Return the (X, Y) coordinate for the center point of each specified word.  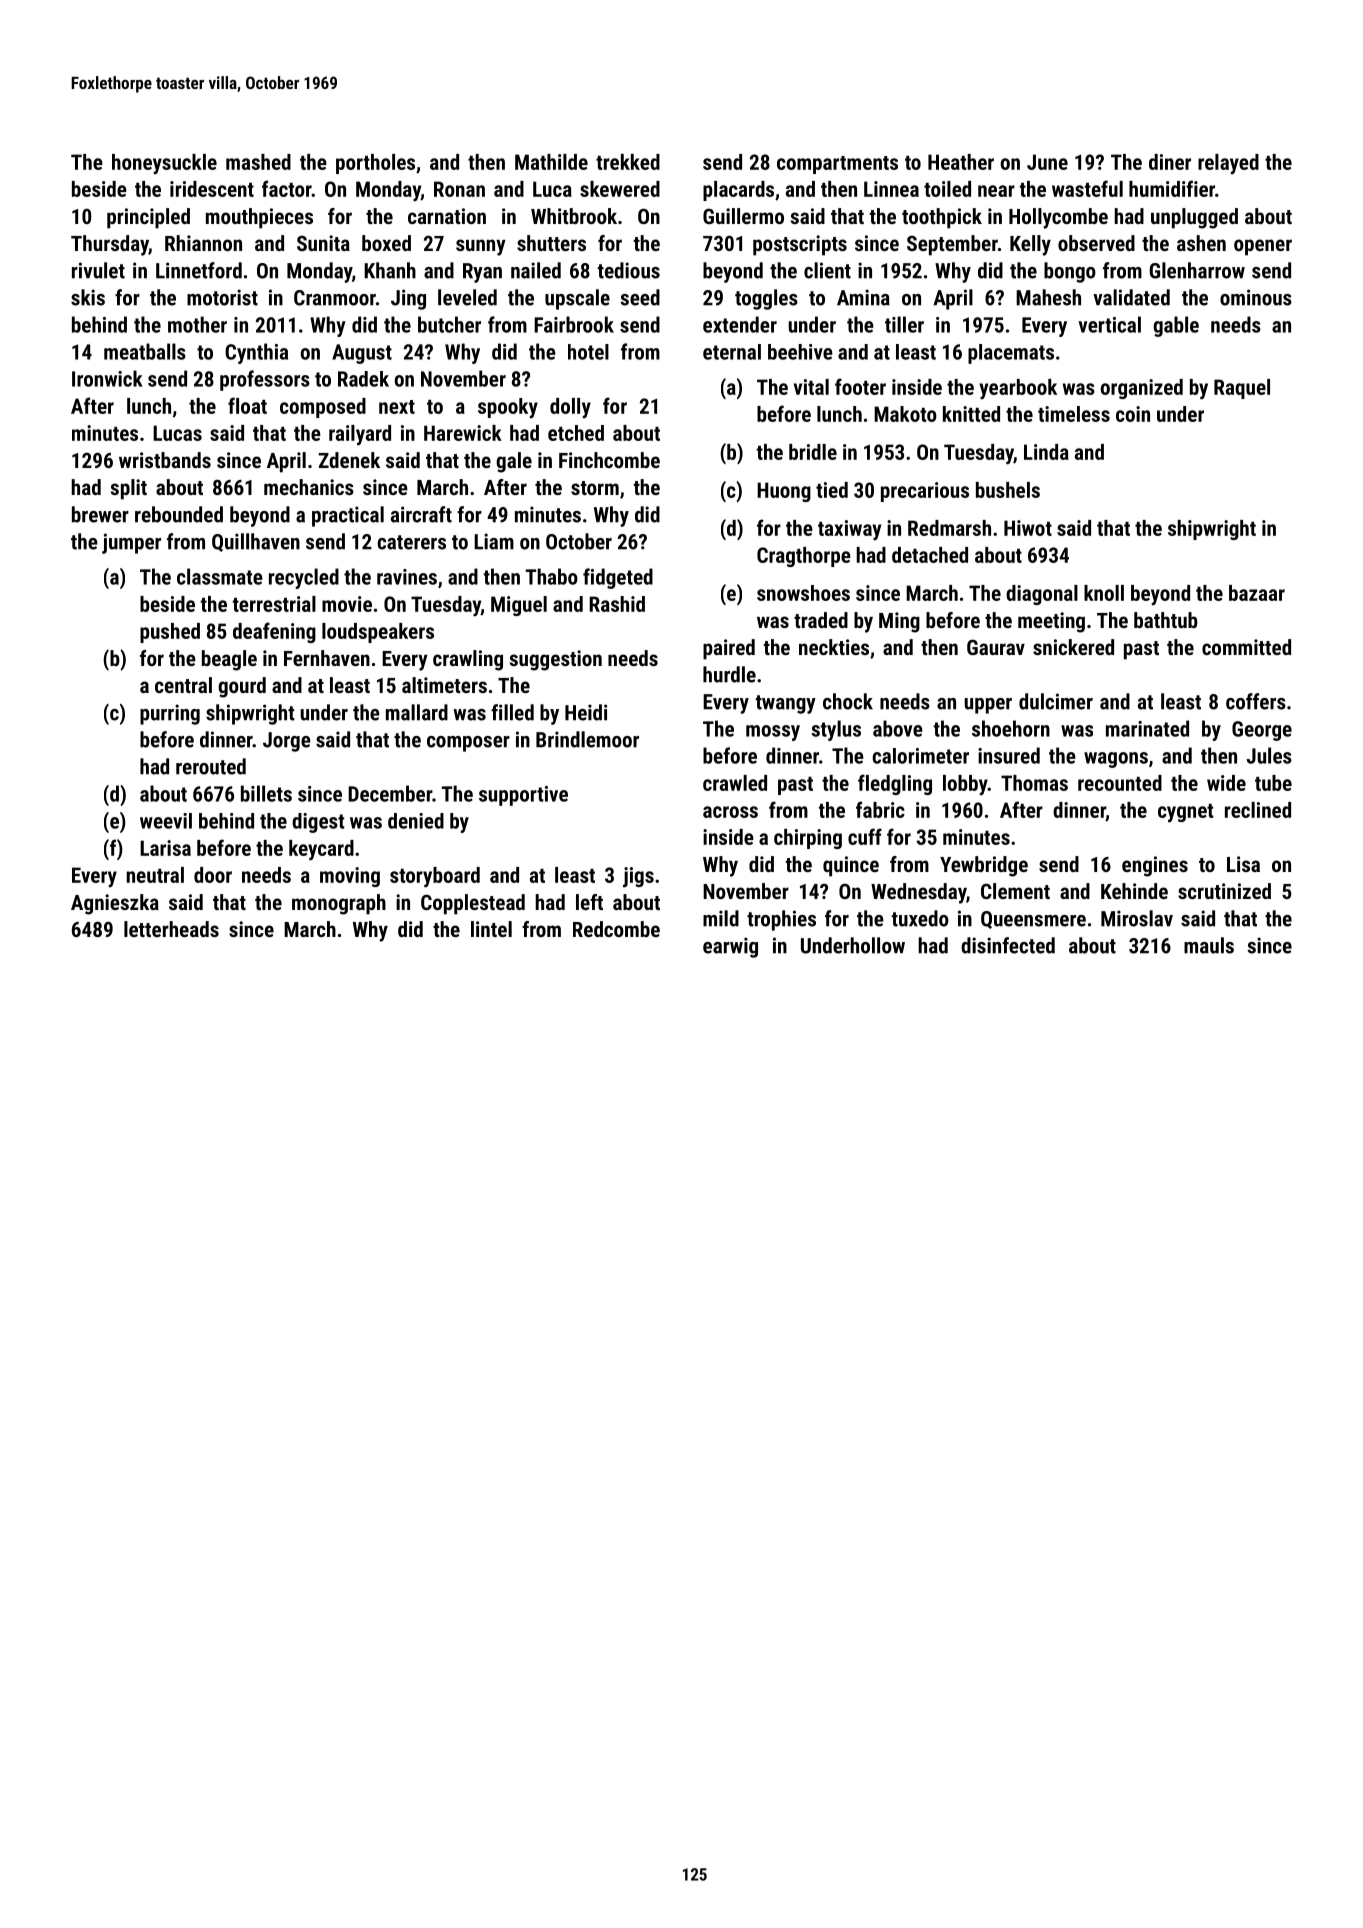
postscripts (800, 245)
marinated (1147, 728)
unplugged (1194, 218)
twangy (785, 704)
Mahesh (1048, 297)
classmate (220, 576)
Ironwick (107, 378)
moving (350, 877)
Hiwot (1028, 528)
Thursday (110, 245)
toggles (766, 299)
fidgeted (618, 578)
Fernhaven (327, 658)
